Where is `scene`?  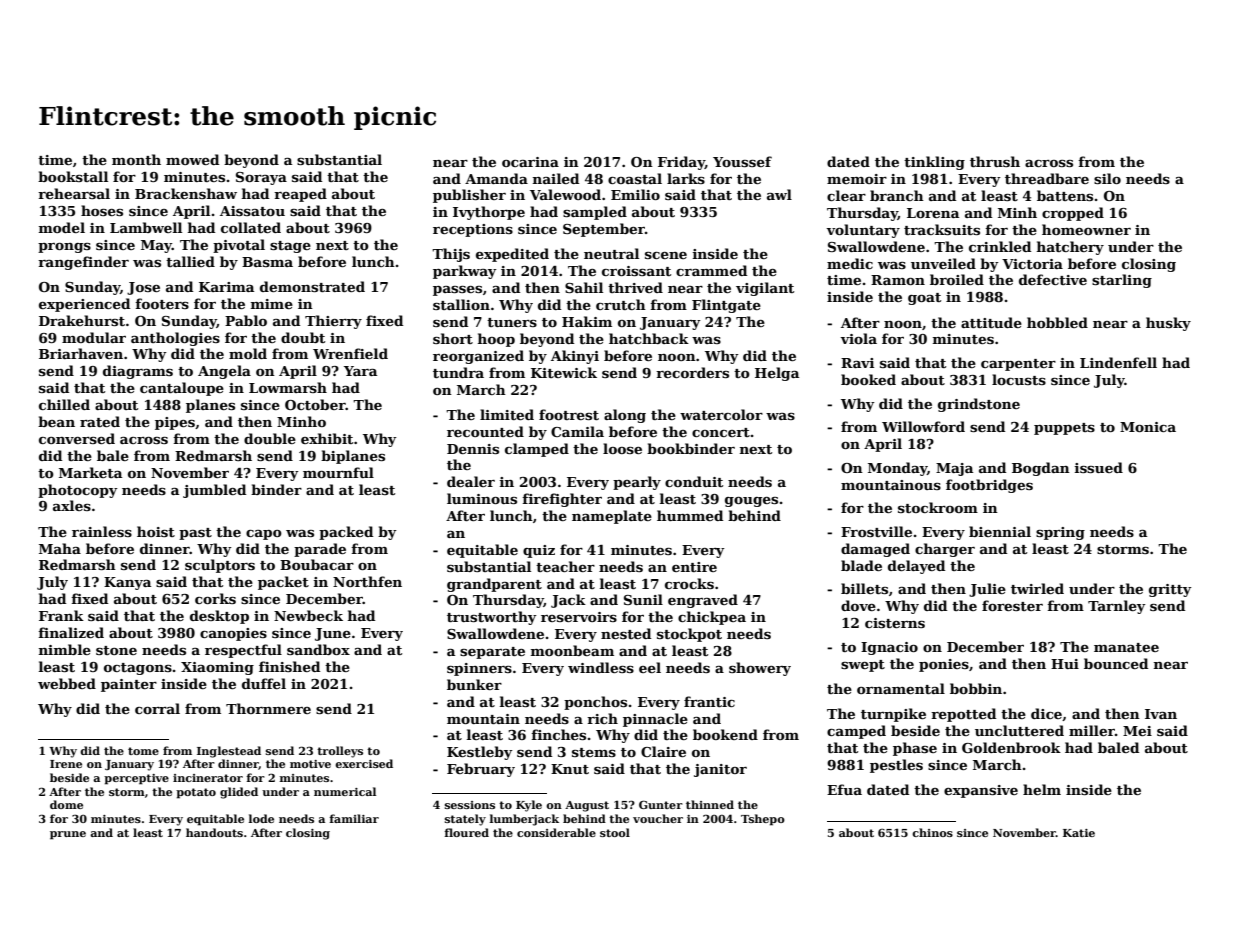
scene is located at coordinates (666, 255).
